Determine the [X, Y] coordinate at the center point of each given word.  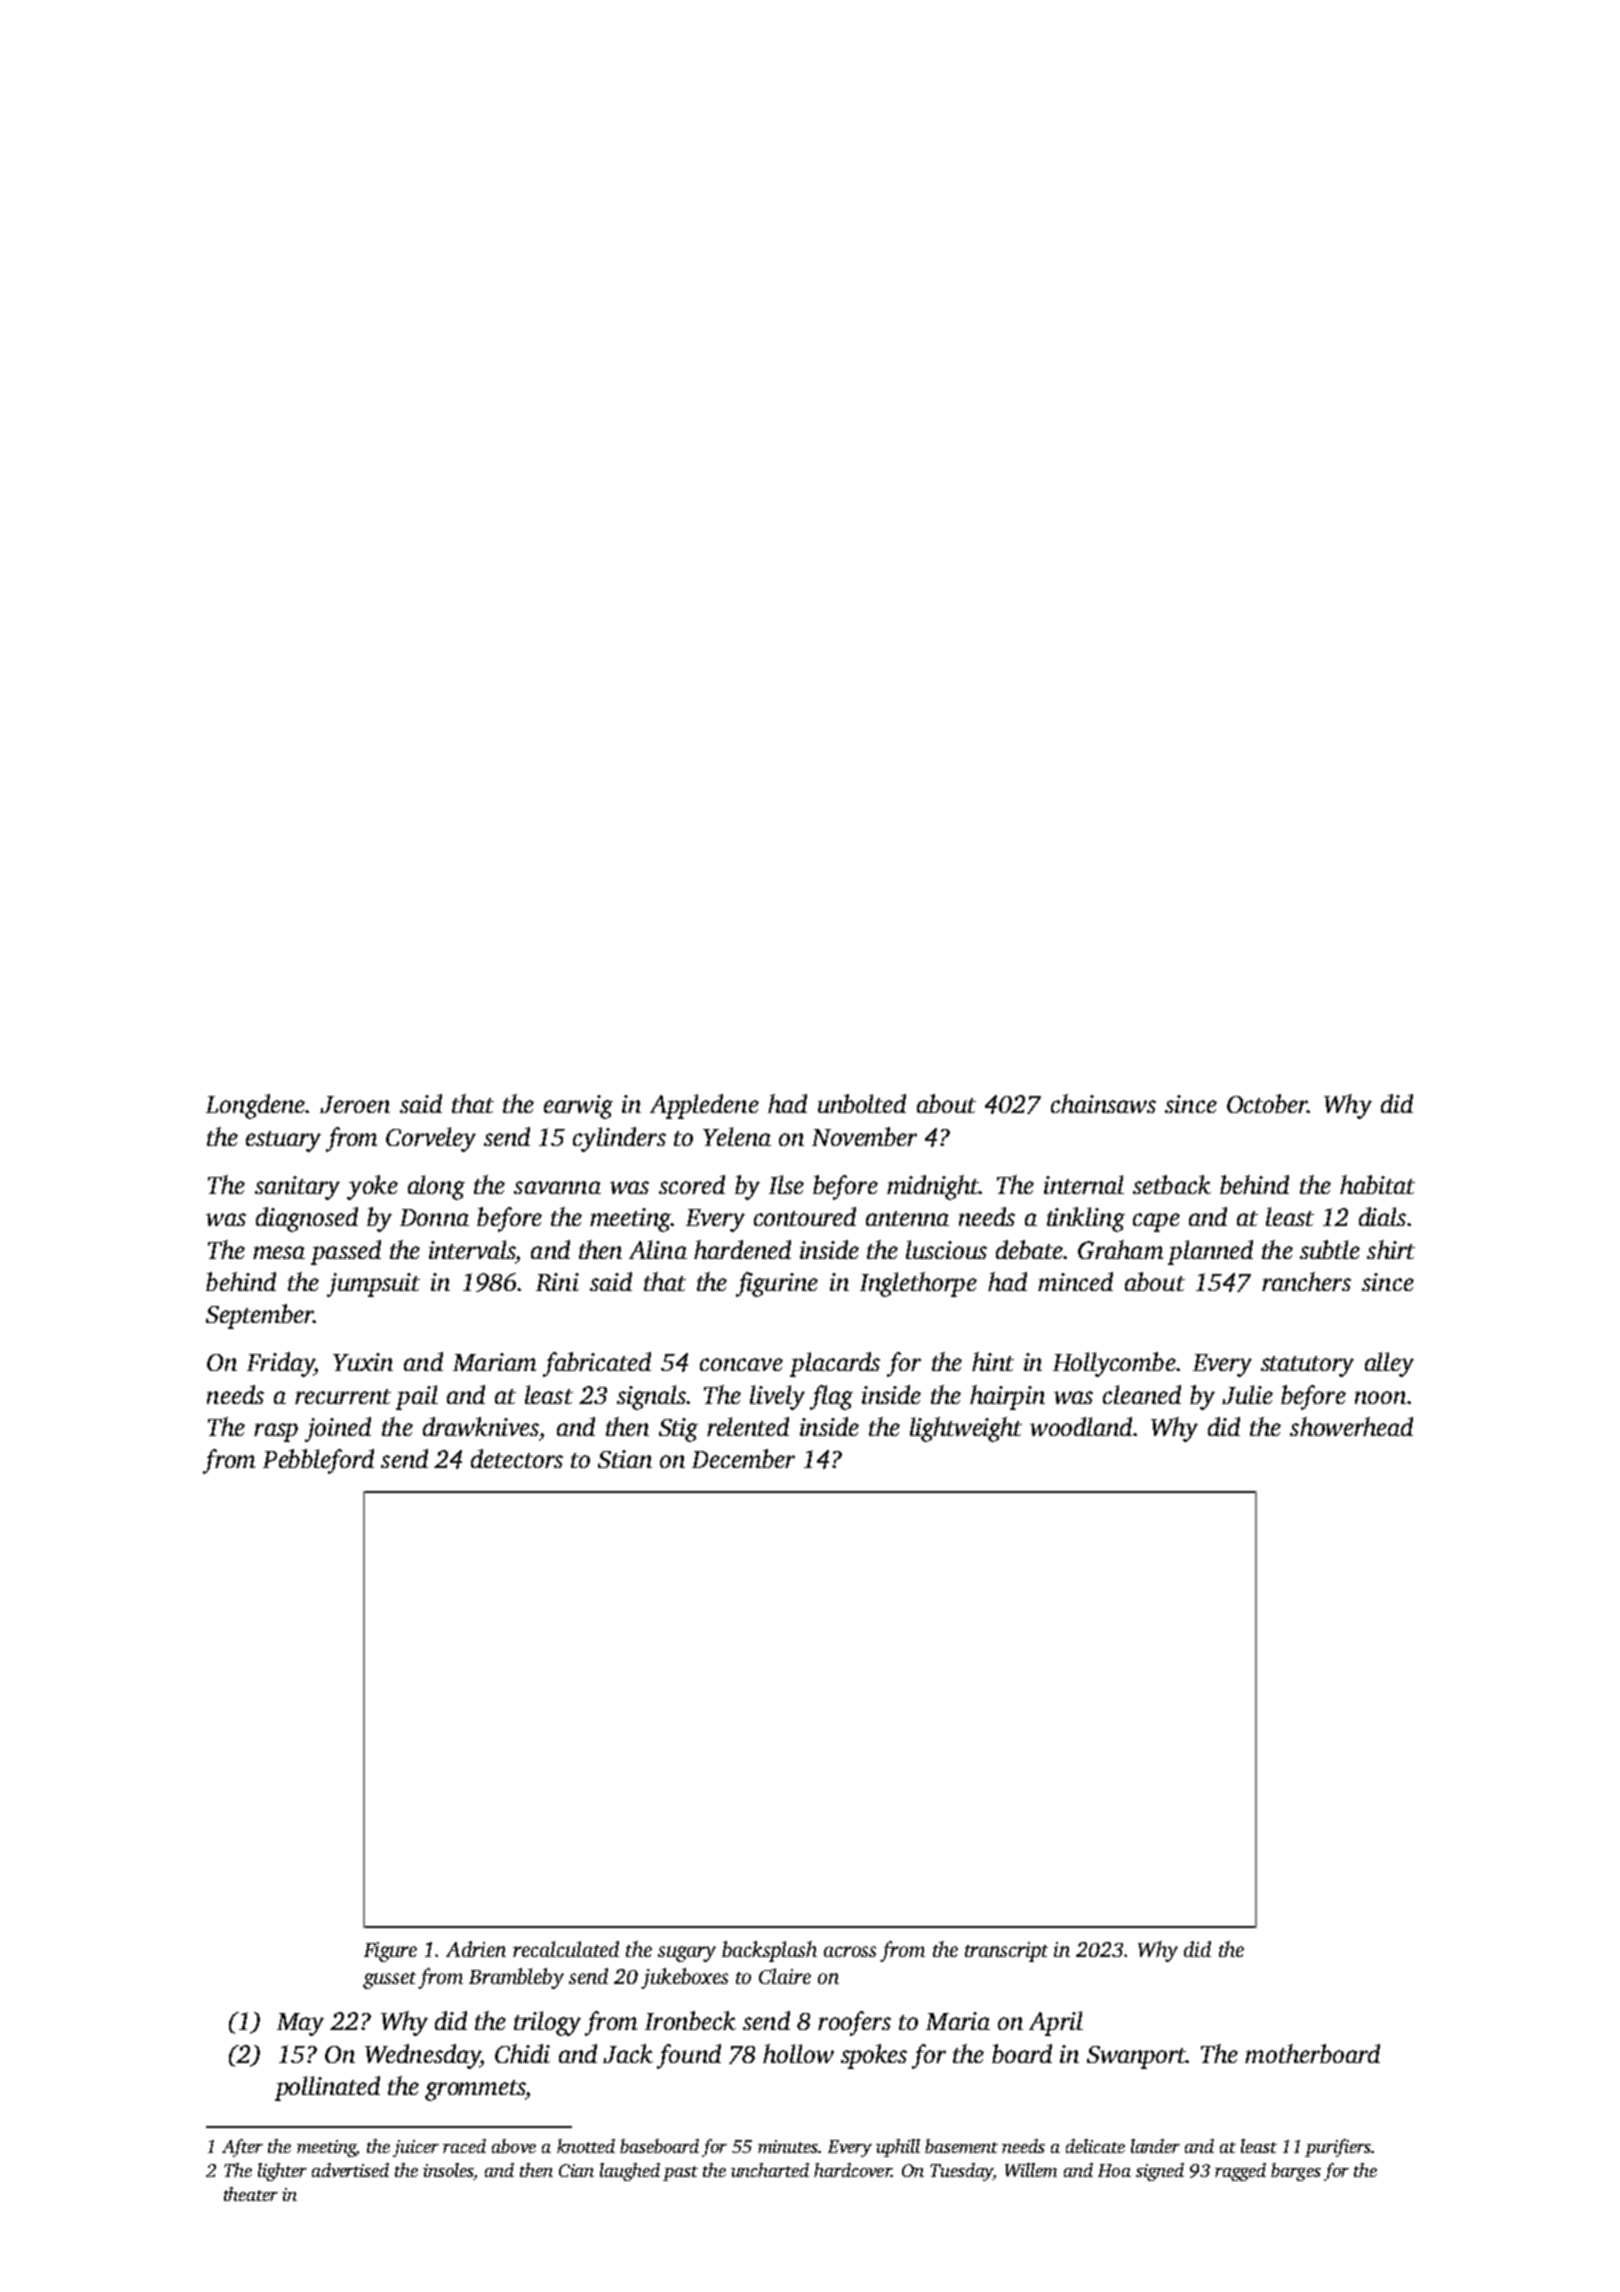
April [1056, 2023]
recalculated [566, 1949]
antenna [907, 1218]
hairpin [1007, 1397]
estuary [283, 1141]
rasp [276, 1432]
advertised [350, 2170]
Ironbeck [690, 2020]
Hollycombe [1114, 1364]
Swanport [1137, 2057]
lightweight [966, 1429]
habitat [1377, 1184]
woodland [1081, 1426]
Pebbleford [318, 1461]
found [689, 2056]
